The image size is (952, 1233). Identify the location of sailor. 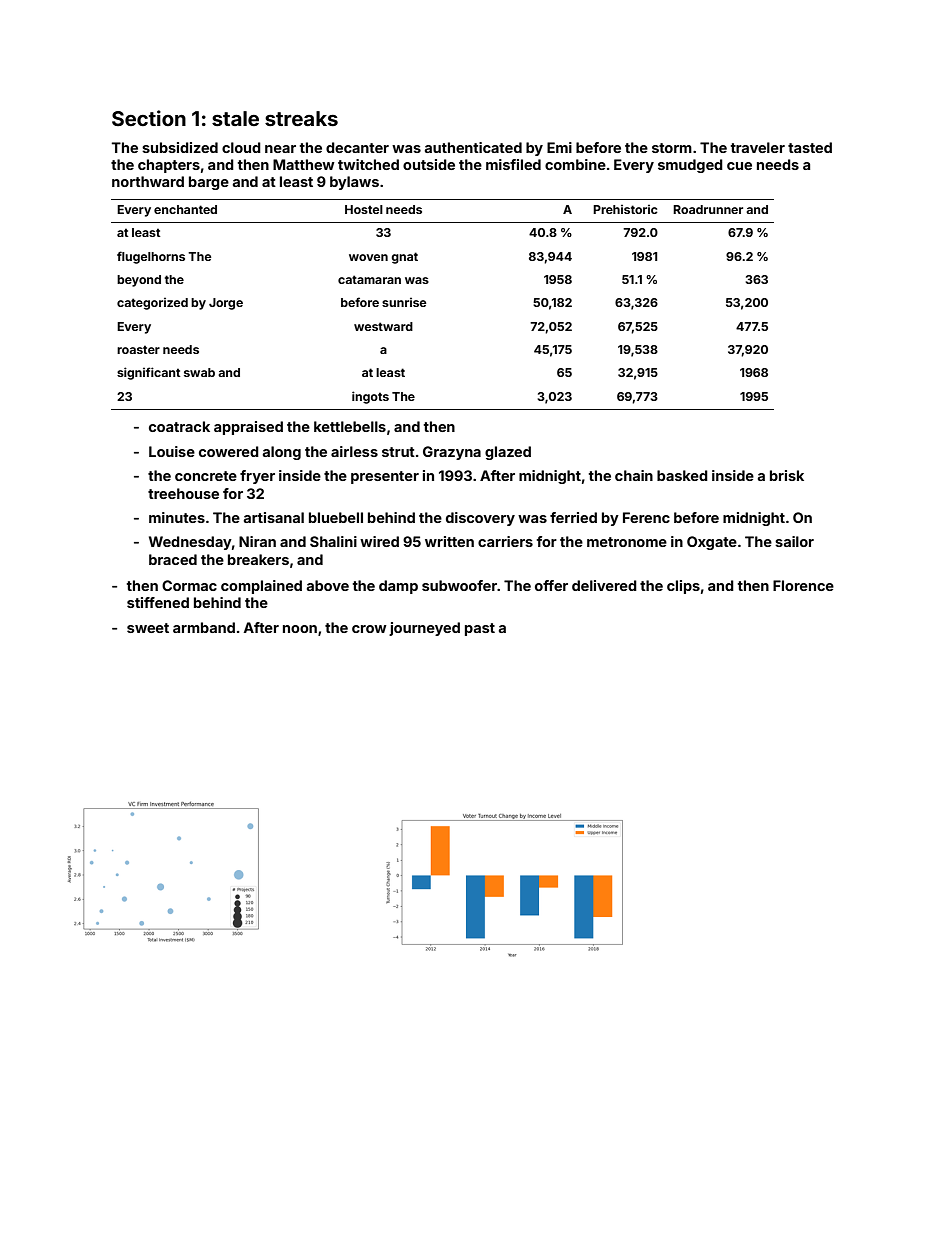
(794, 541).
